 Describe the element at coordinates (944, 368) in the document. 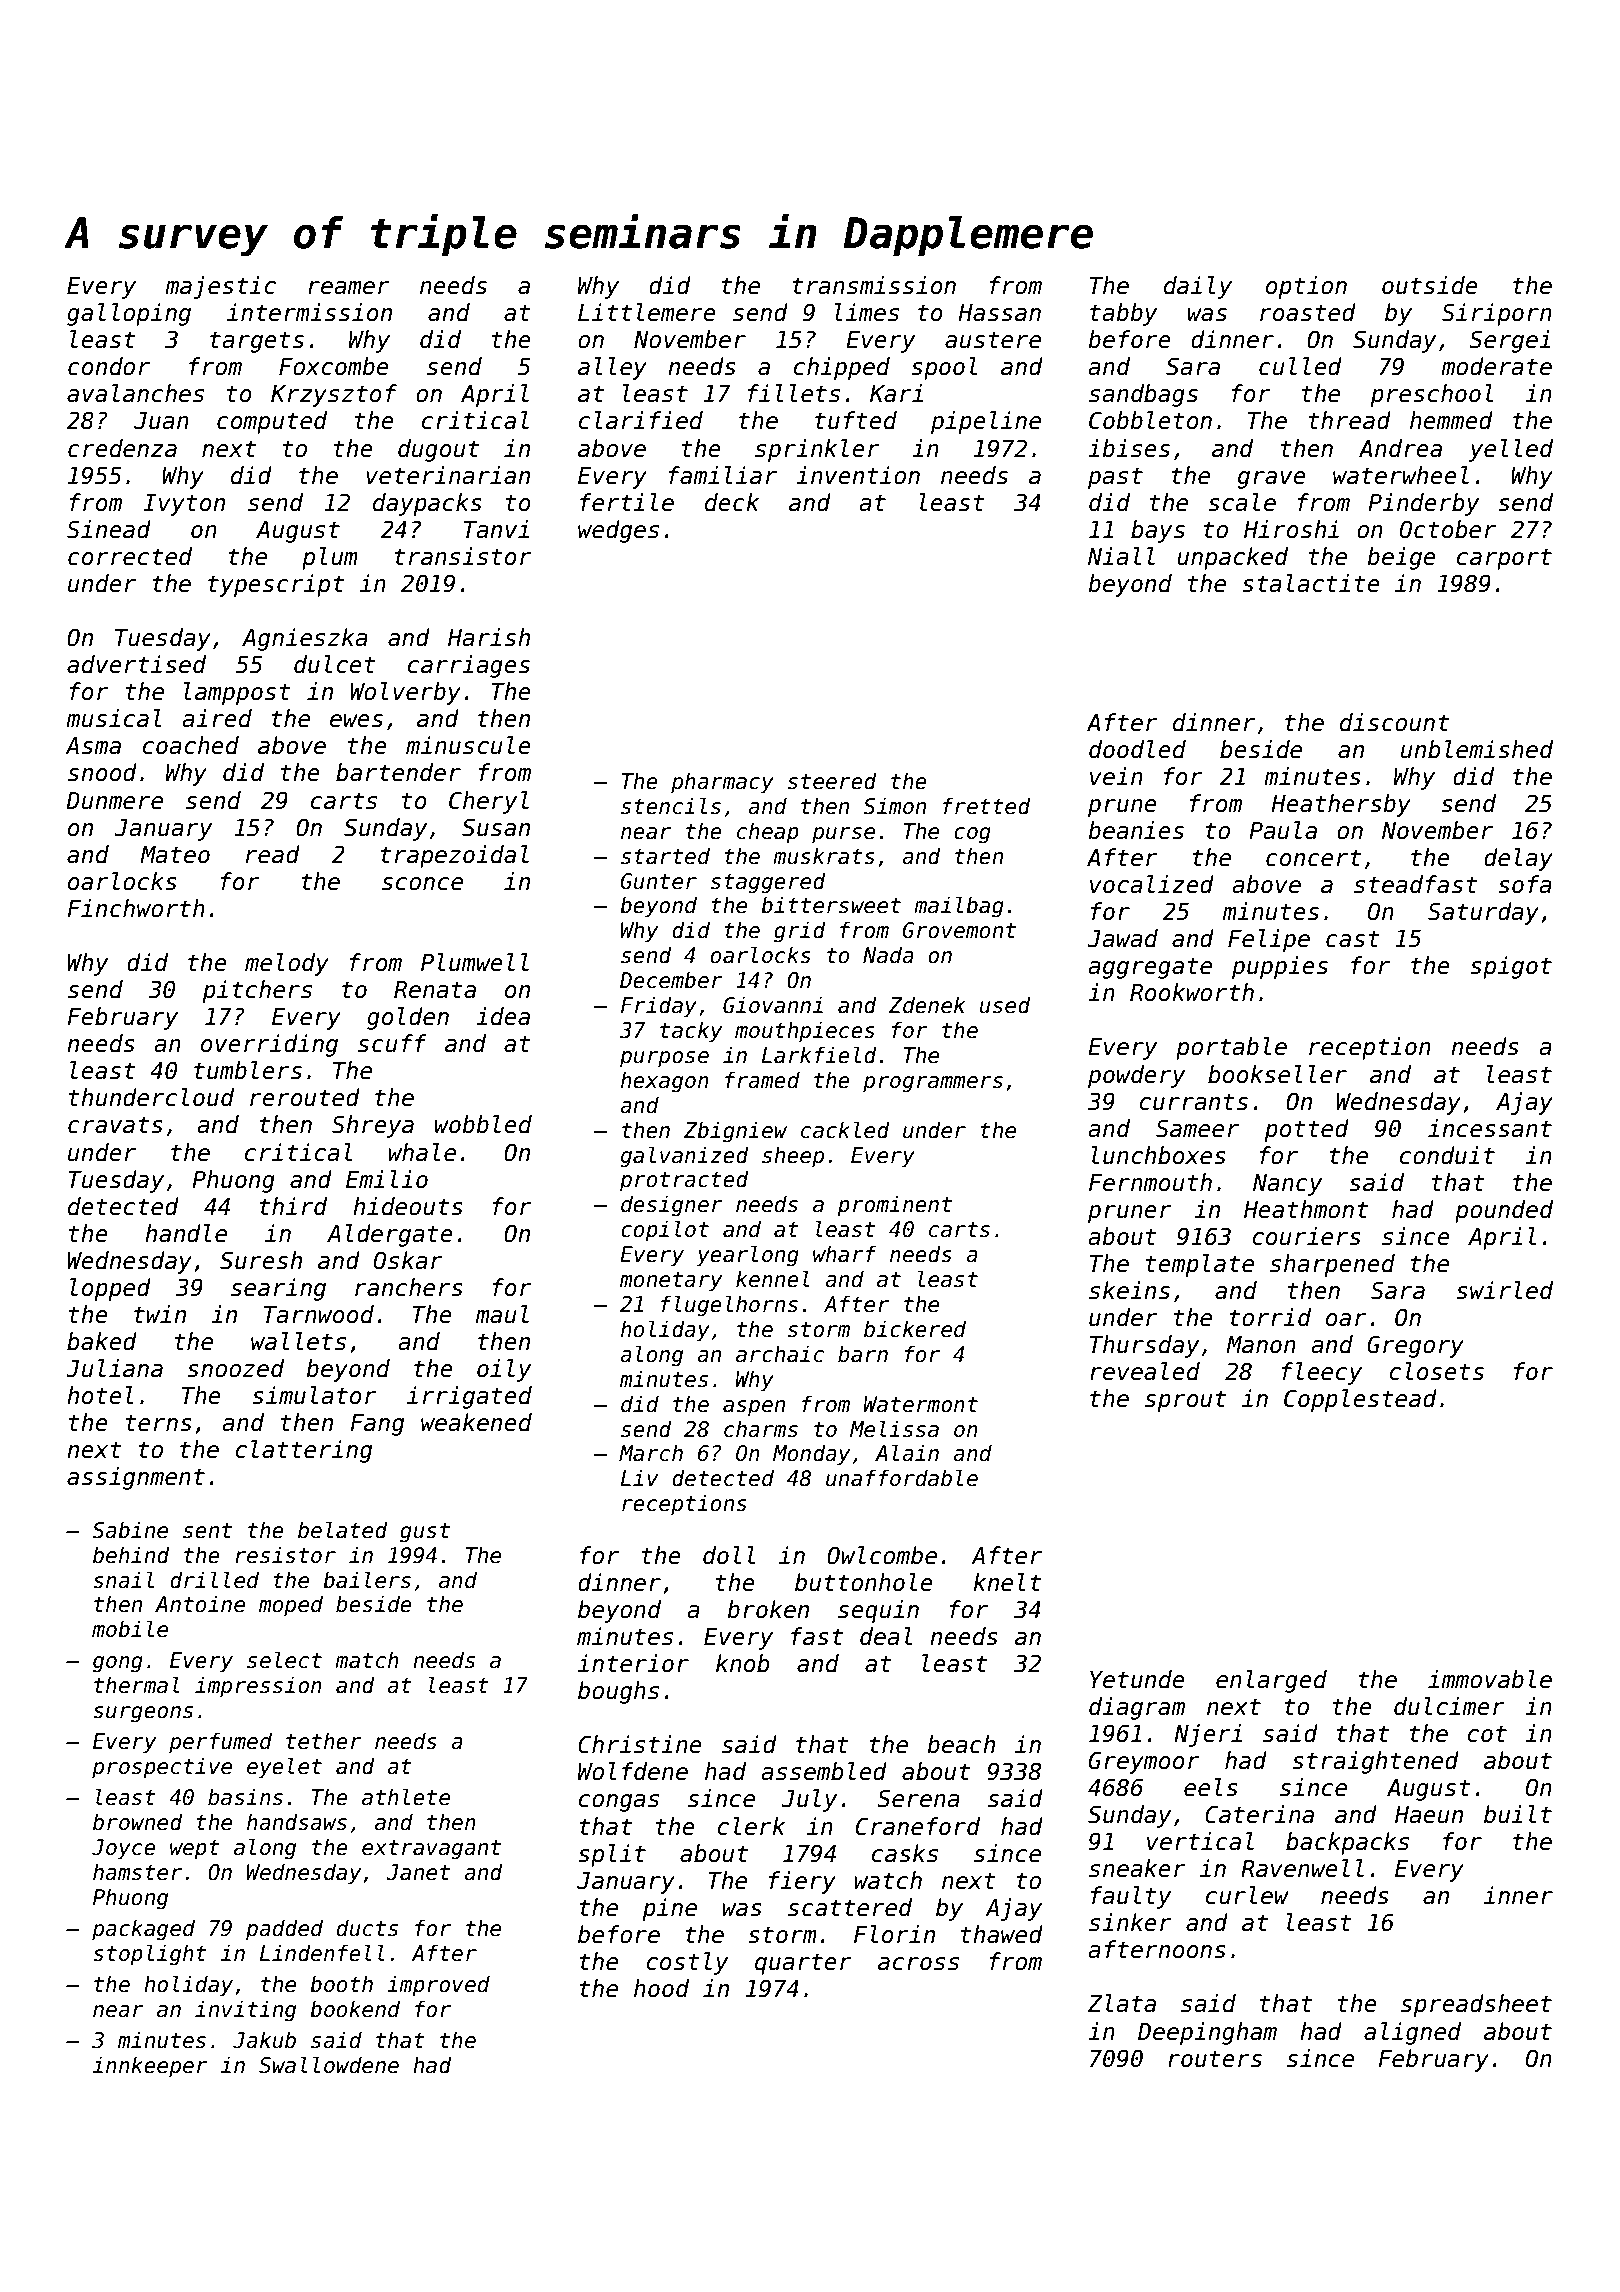

I see `spool` at that location.
